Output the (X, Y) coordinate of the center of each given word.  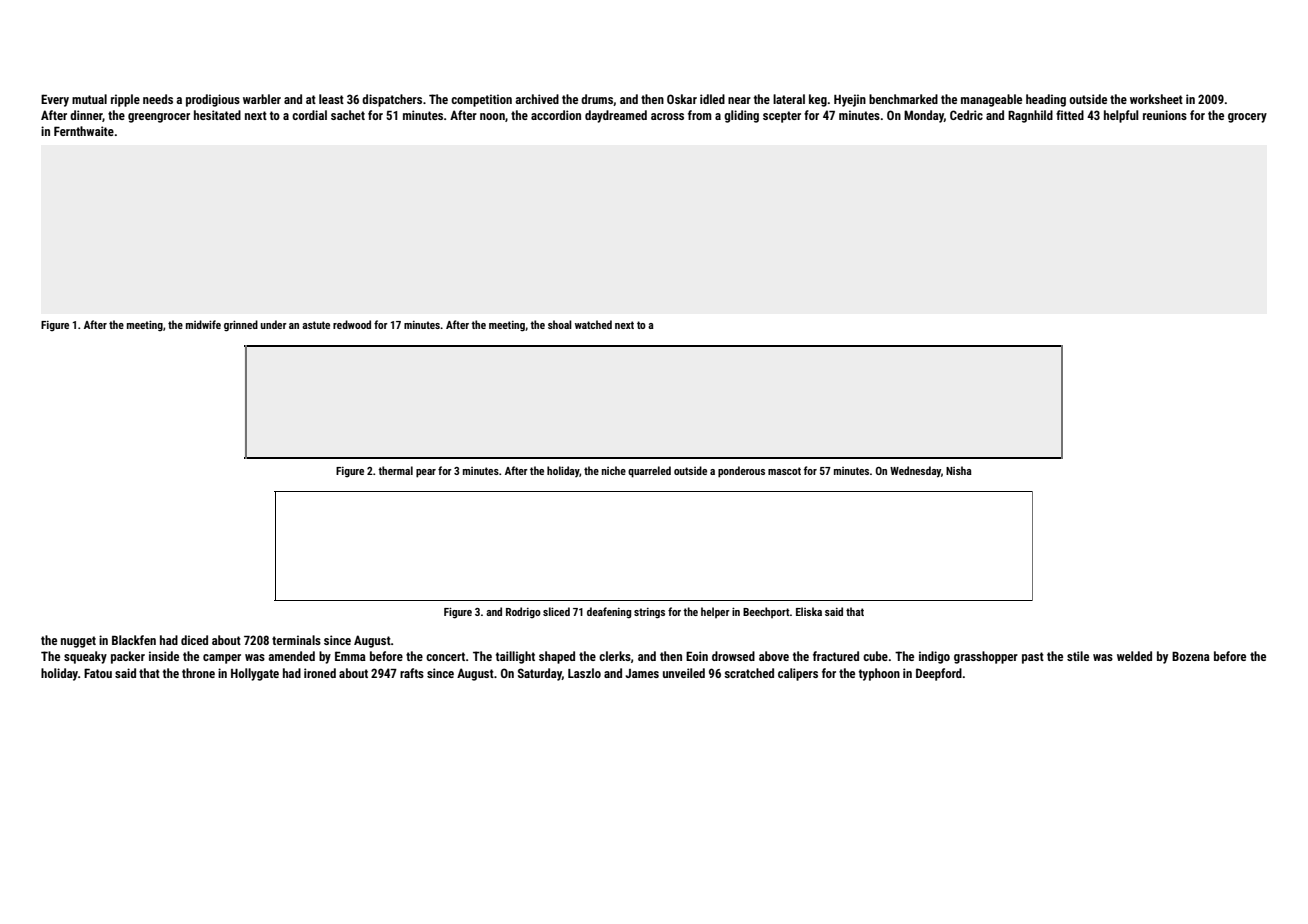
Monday (924, 116)
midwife (203, 324)
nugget (78, 642)
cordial (309, 115)
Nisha (959, 470)
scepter (782, 117)
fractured (836, 656)
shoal (560, 324)
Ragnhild (1030, 116)
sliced (556, 611)
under (274, 324)
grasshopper (986, 657)
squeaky (85, 657)
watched (593, 324)
